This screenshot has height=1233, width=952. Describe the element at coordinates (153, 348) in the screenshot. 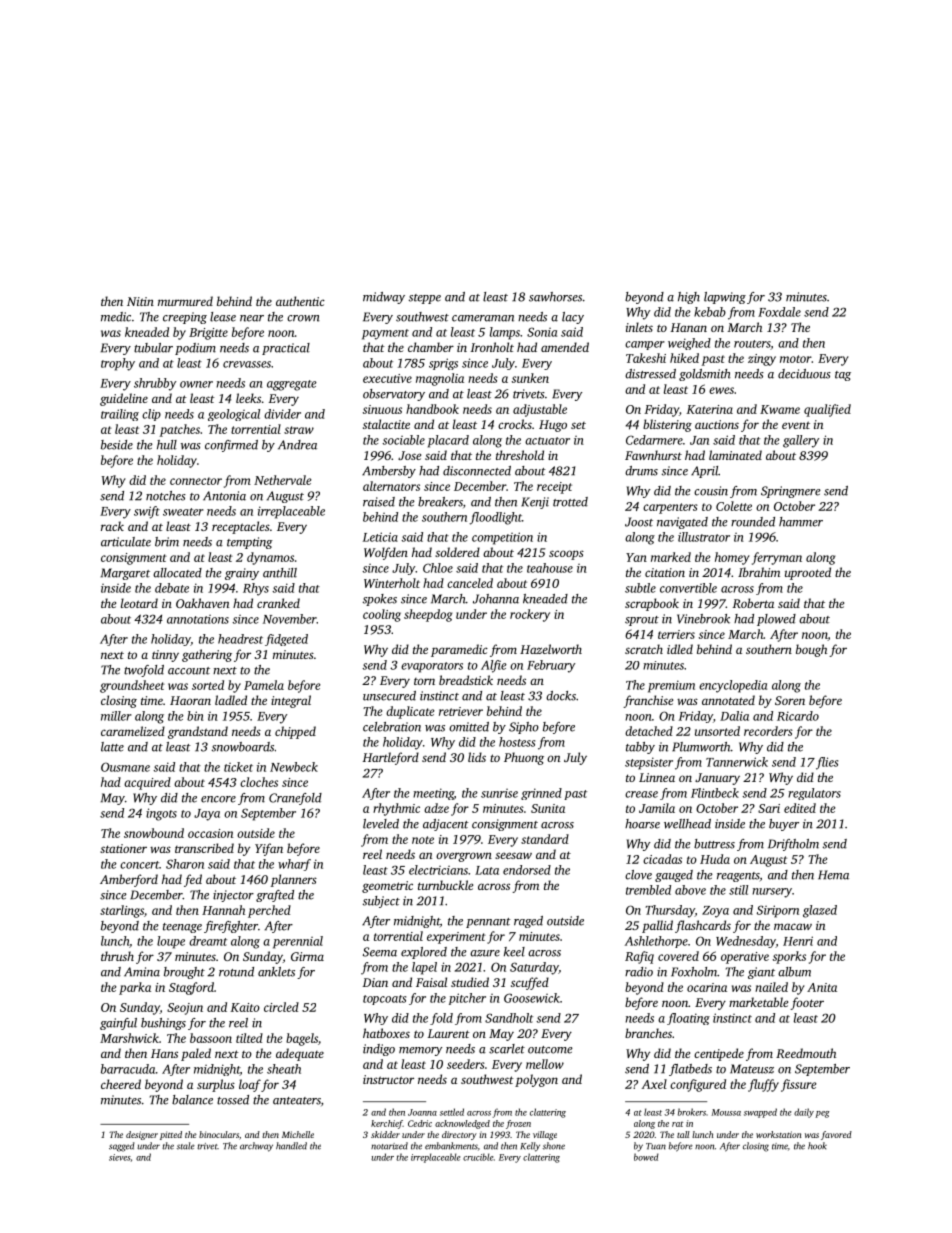

I see `tubular` at that location.
